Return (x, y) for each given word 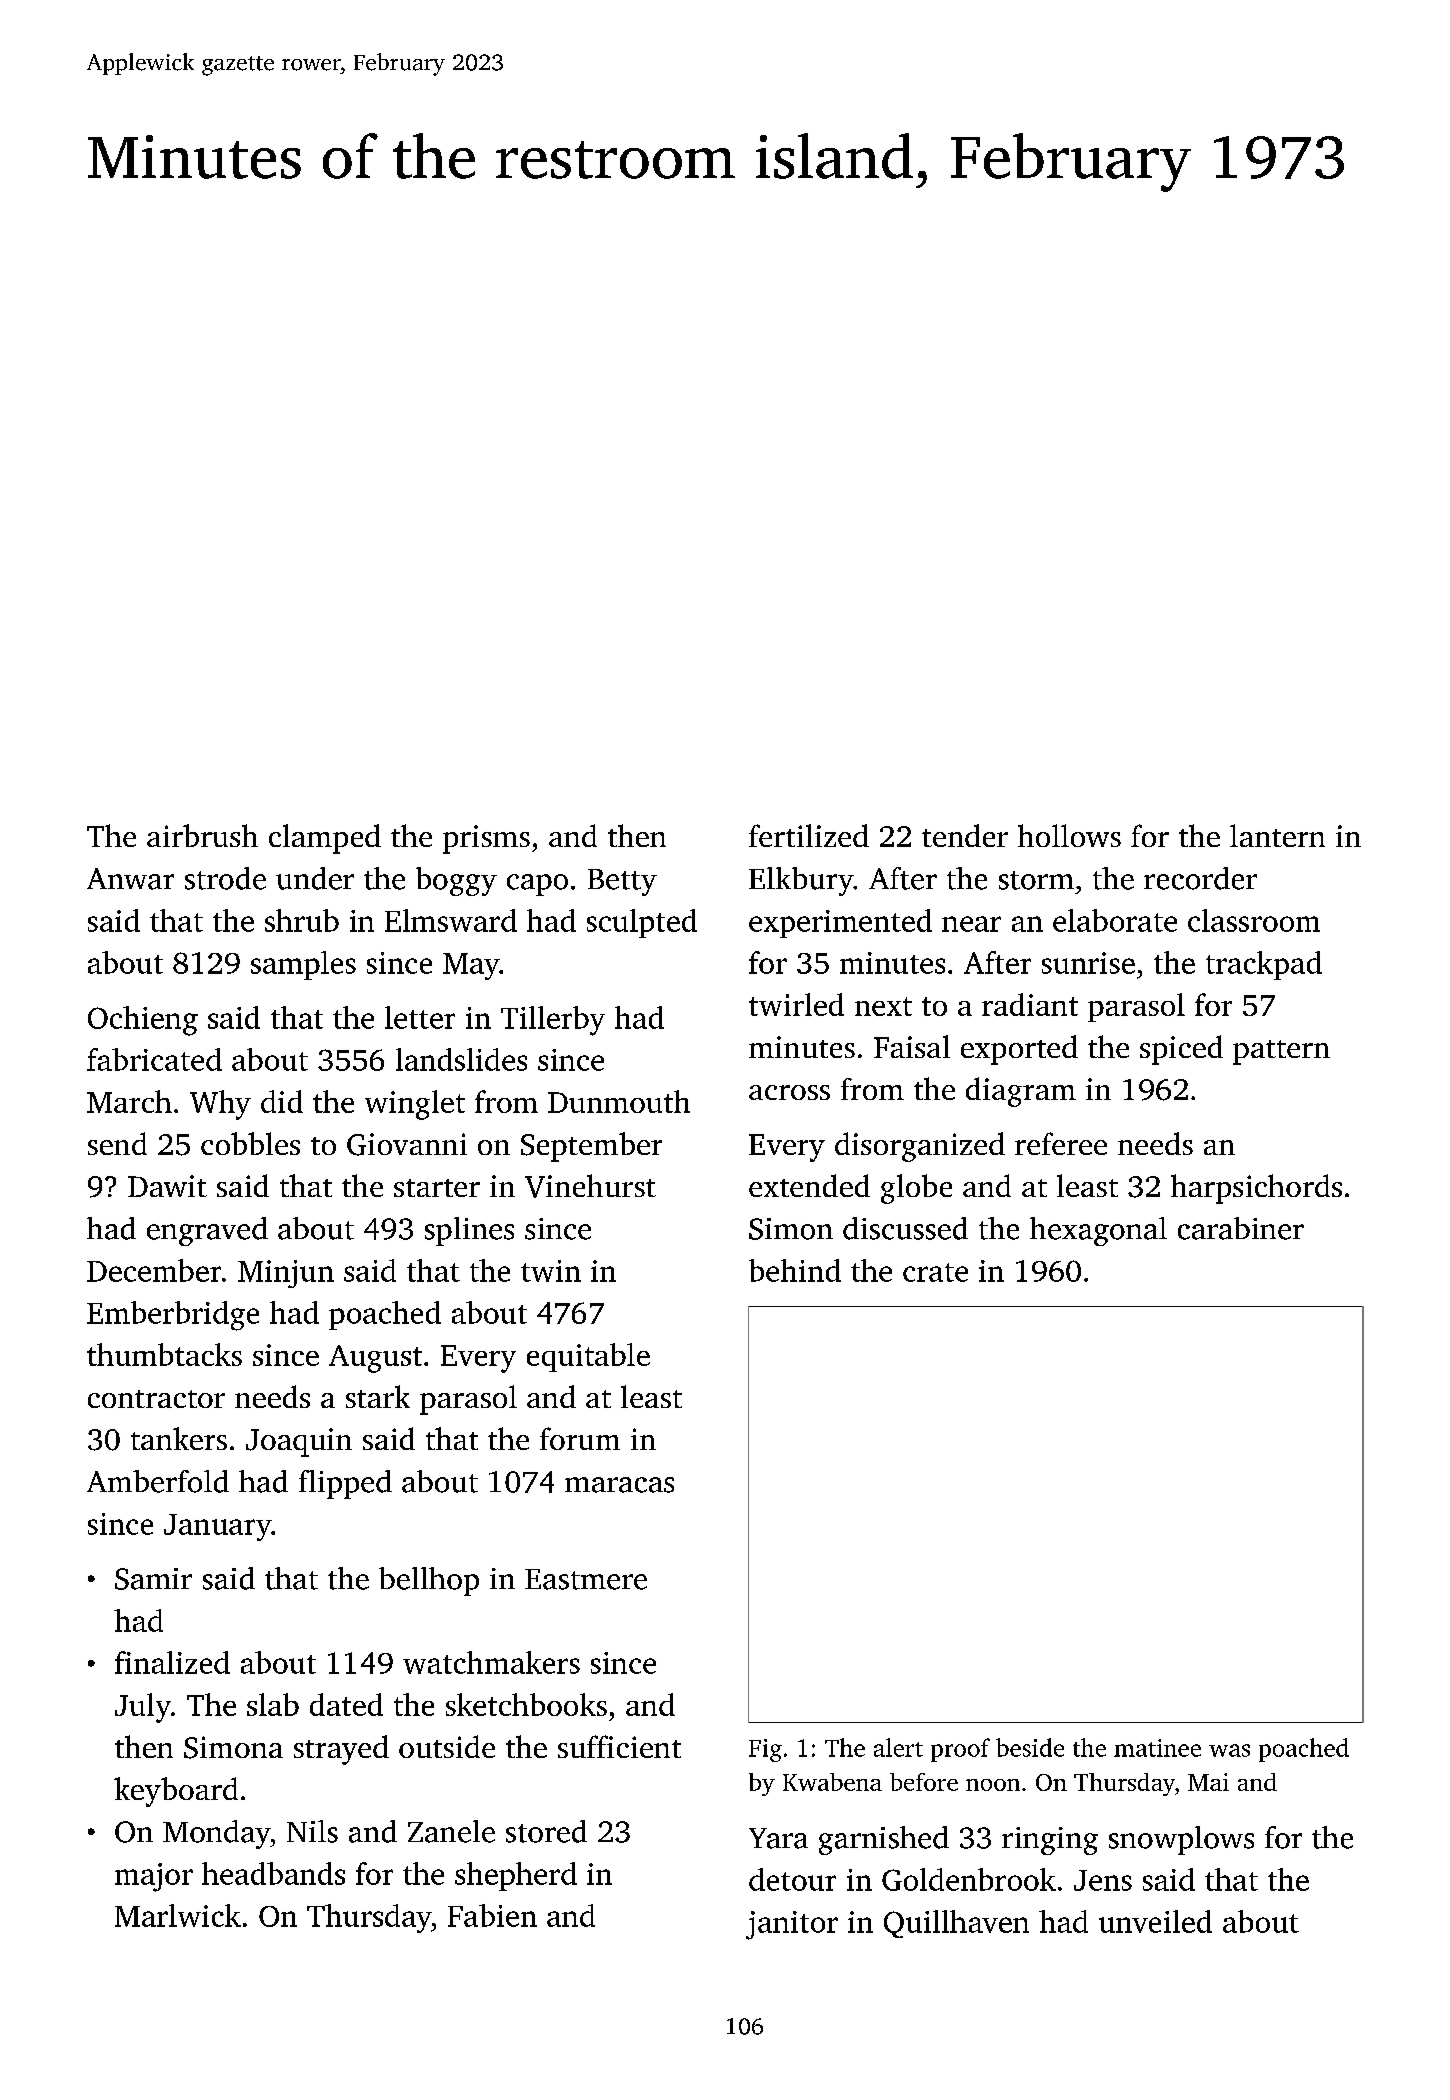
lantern (1277, 835)
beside (1030, 1747)
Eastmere (586, 1579)
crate (935, 1272)
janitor (792, 1925)
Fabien (492, 1915)
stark (378, 1396)
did (282, 1101)
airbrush (202, 835)
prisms (486, 839)
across (789, 1092)
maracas (619, 1485)
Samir (153, 1579)
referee (1061, 1143)
